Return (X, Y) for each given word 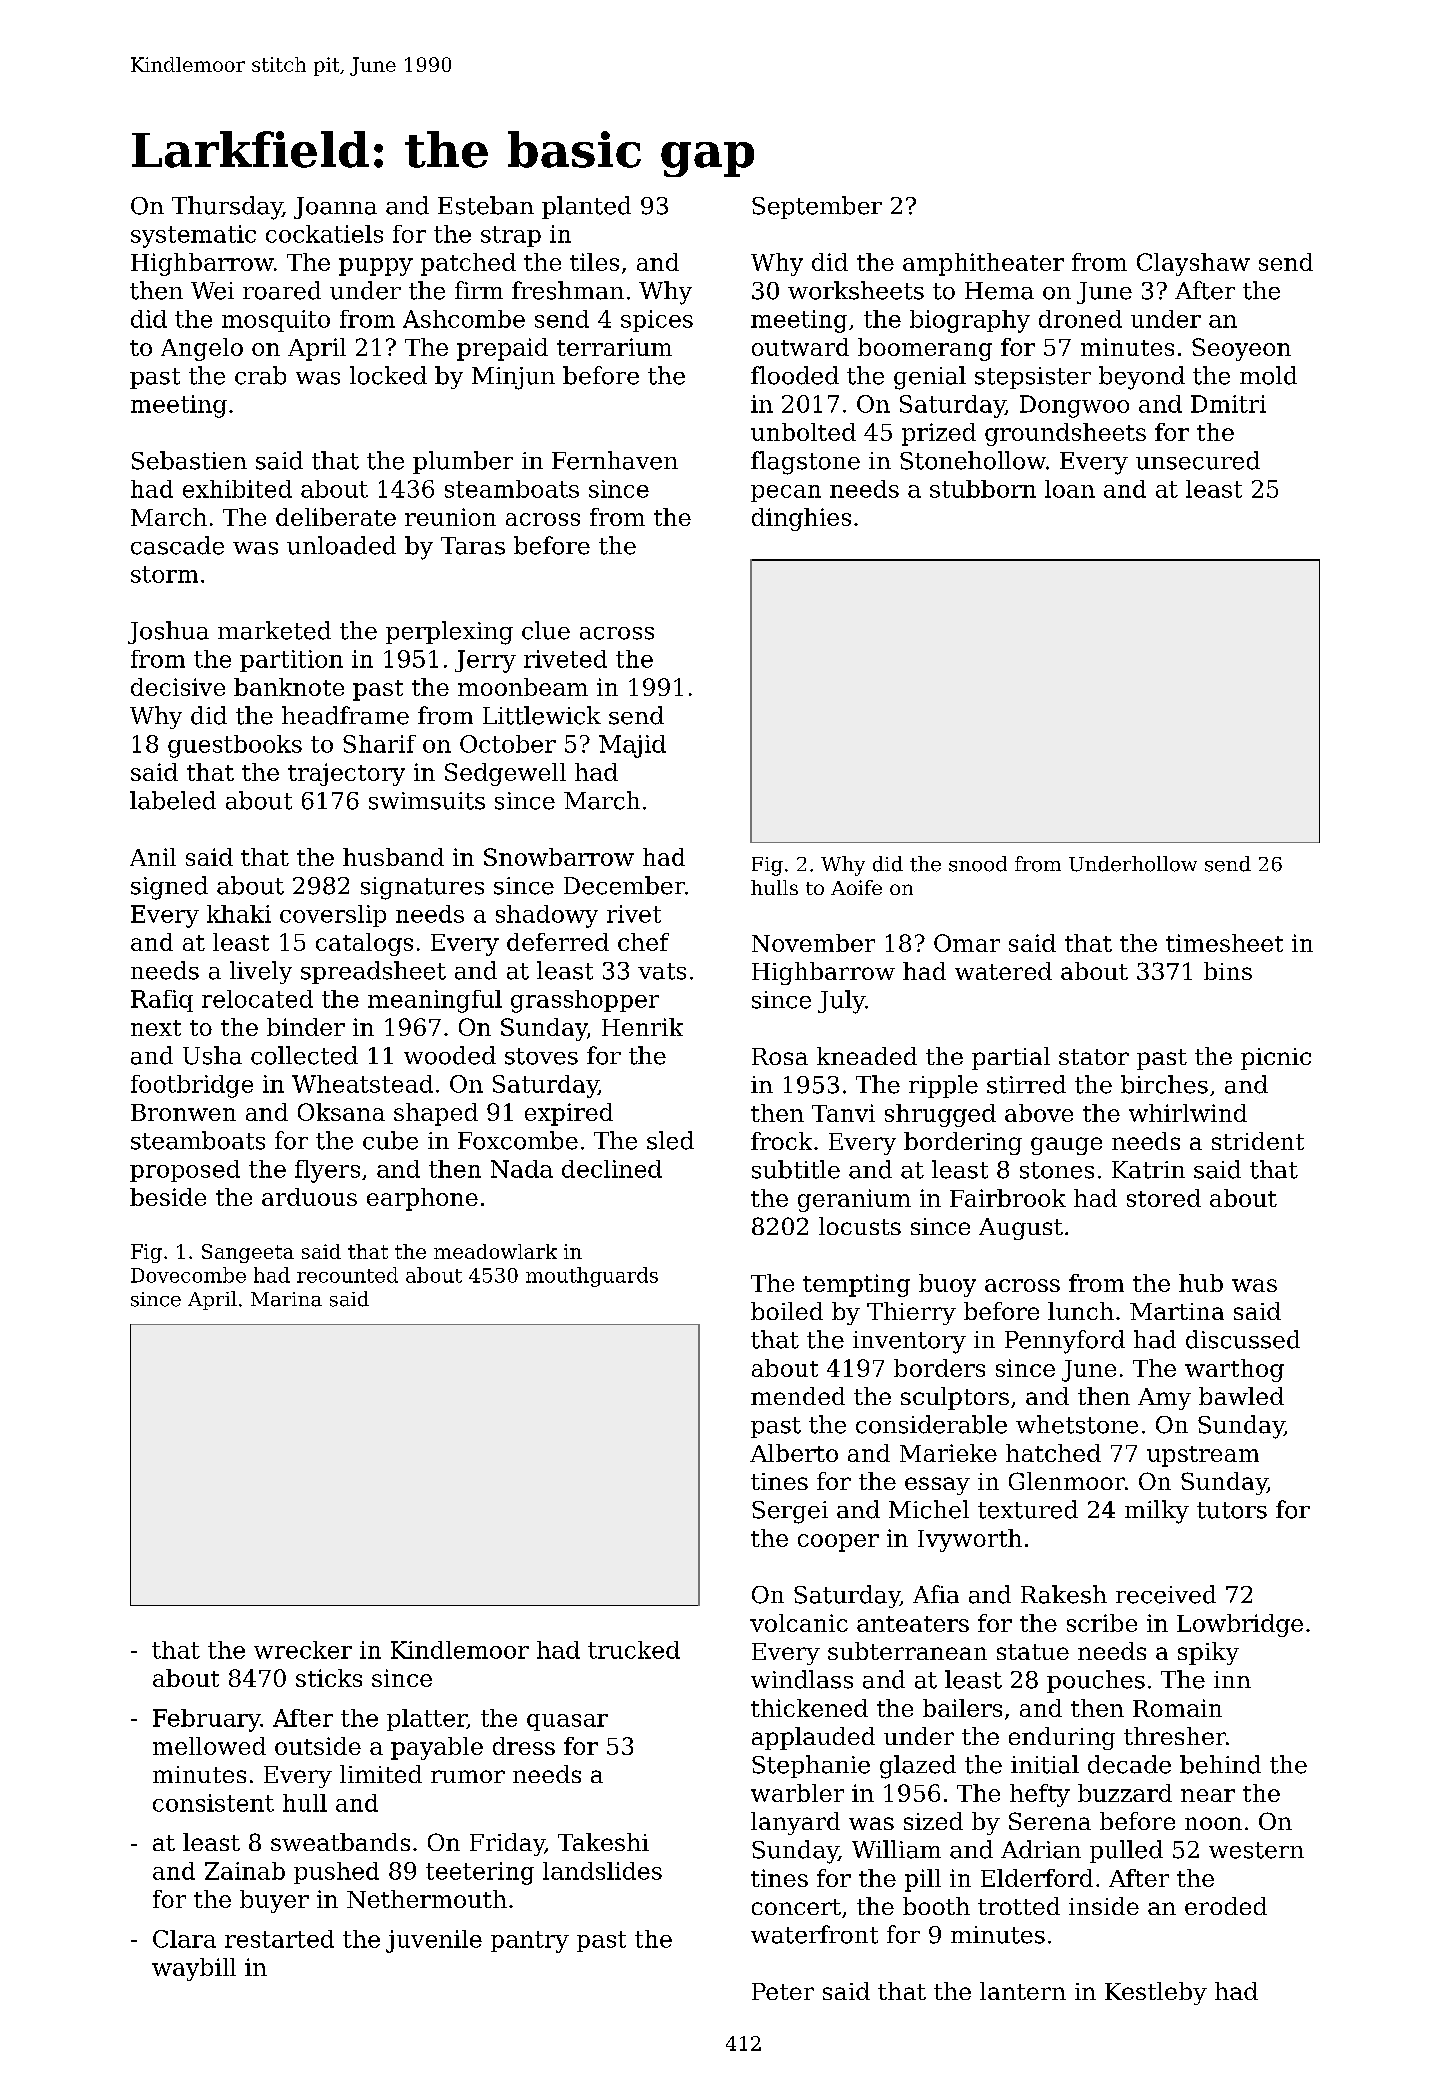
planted (586, 207)
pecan (786, 493)
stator (1094, 1057)
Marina (286, 1299)
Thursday (227, 208)
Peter (783, 1991)
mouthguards (592, 1277)
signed (169, 888)
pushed (336, 1873)
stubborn (983, 489)
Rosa (780, 1056)
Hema (999, 291)
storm (164, 574)
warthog (1234, 1370)
